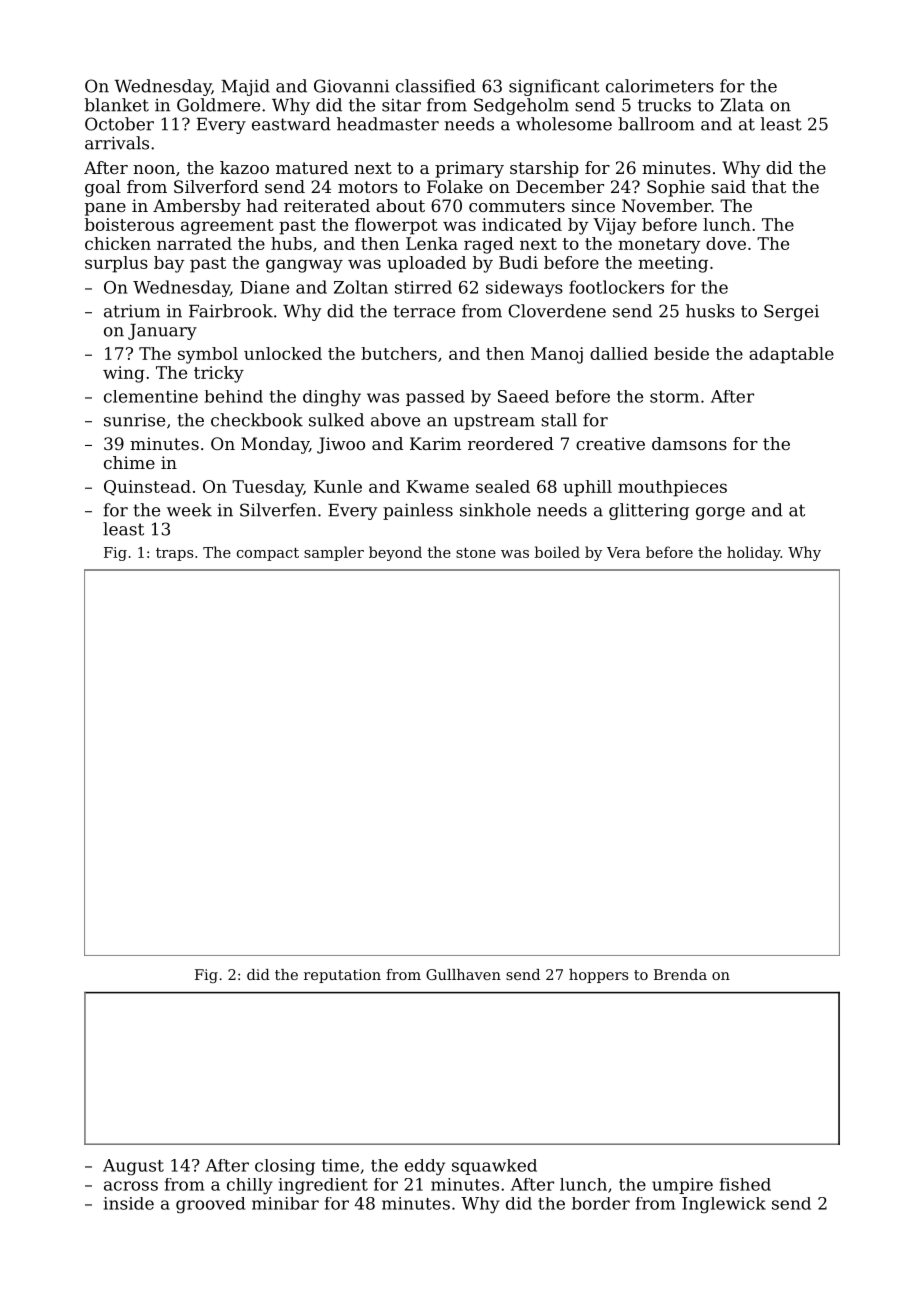 This screenshot has width=924, height=1308. What do you see at coordinates (557, 552) in the screenshot?
I see `boiled` at bounding box center [557, 552].
